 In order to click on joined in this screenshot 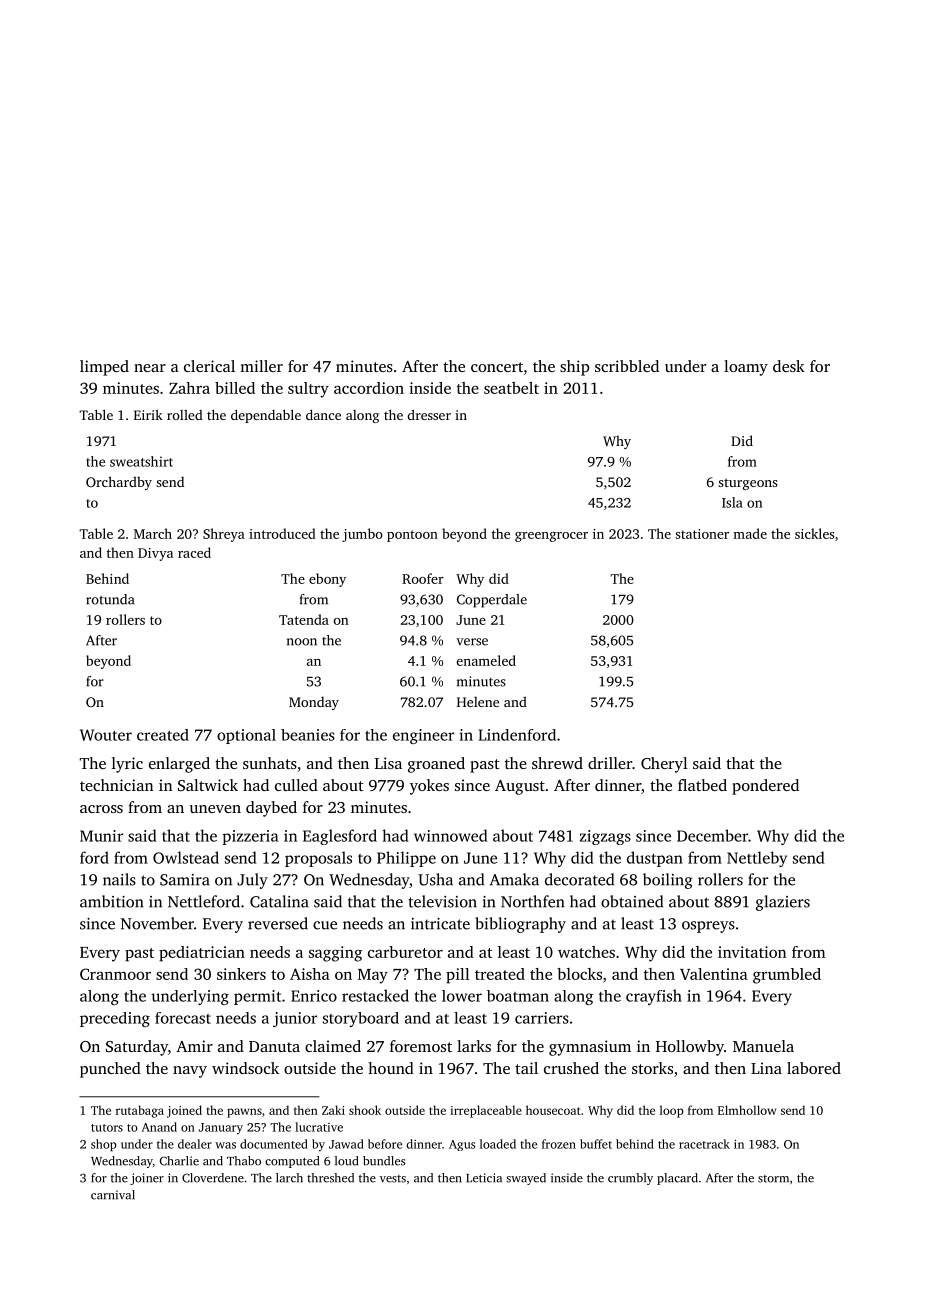, I will do `click(184, 1111)`.
